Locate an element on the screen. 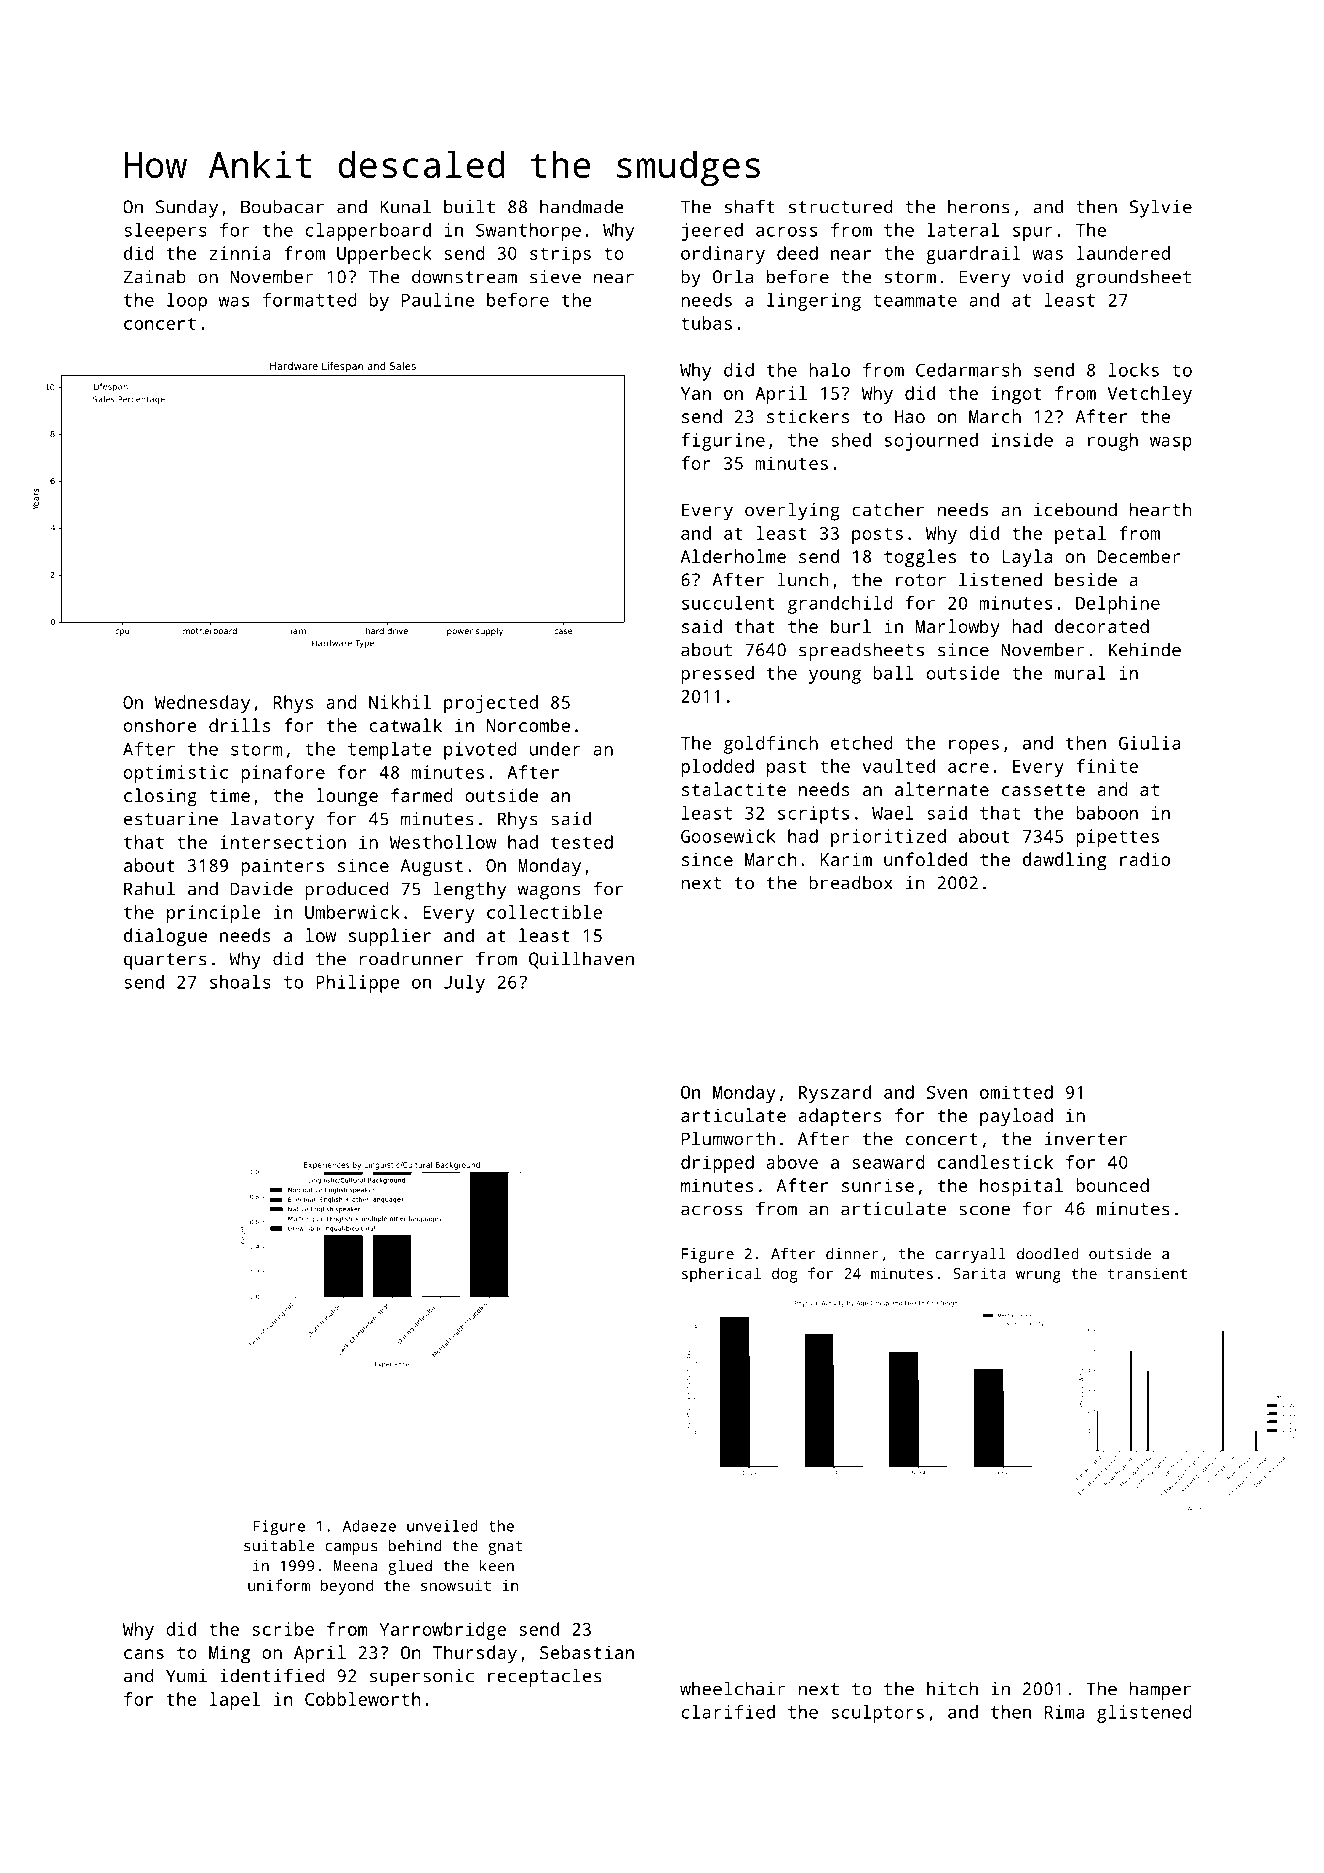  Upperbeck is located at coordinates (384, 255).
